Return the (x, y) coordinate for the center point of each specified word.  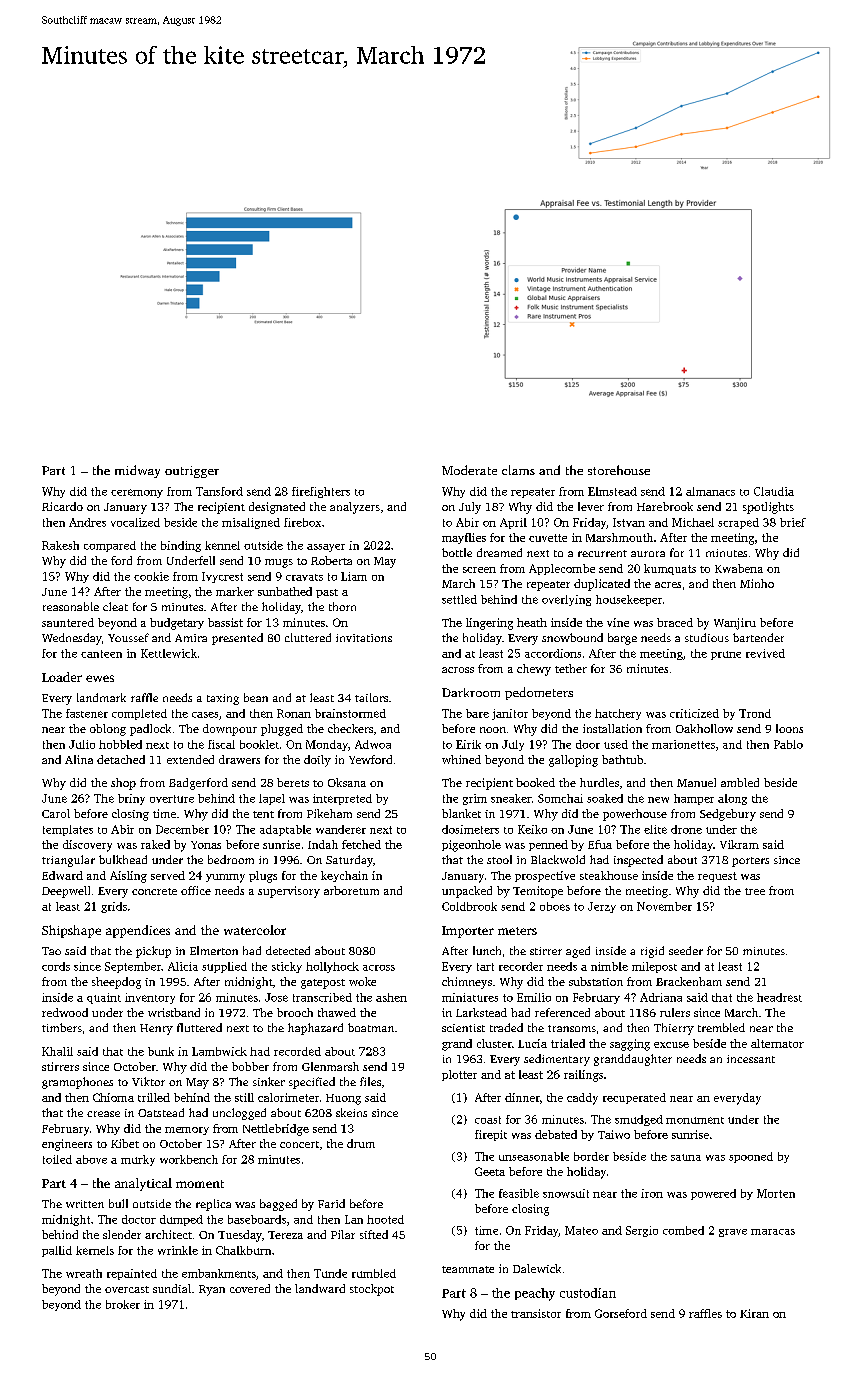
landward (320, 1288)
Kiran (754, 1313)
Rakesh (60, 545)
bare (477, 713)
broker (123, 1304)
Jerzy (602, 907)
